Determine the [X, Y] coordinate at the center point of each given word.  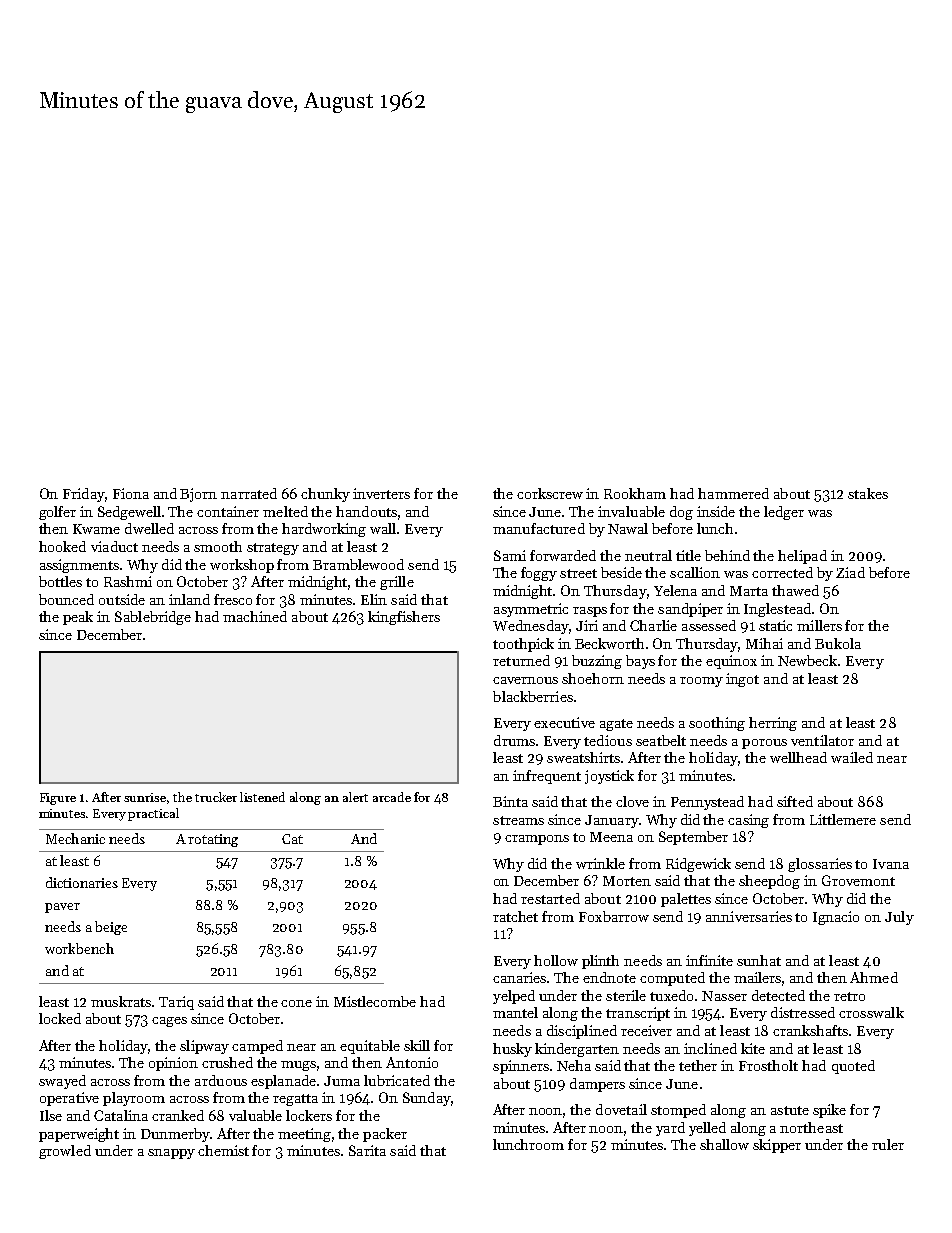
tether [698, 1065]
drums [514, 740]
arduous [221, 1080]
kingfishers [404, 618]
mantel [515, 1012]
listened [262, 797]
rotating [213, 840]
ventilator [822, 740]
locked [60, 1018]
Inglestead [777, 610]
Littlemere [843, 819]
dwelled [149, 528]
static [775, 625]
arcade [392, 797]
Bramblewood [358, 564]
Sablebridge [153, 618]
